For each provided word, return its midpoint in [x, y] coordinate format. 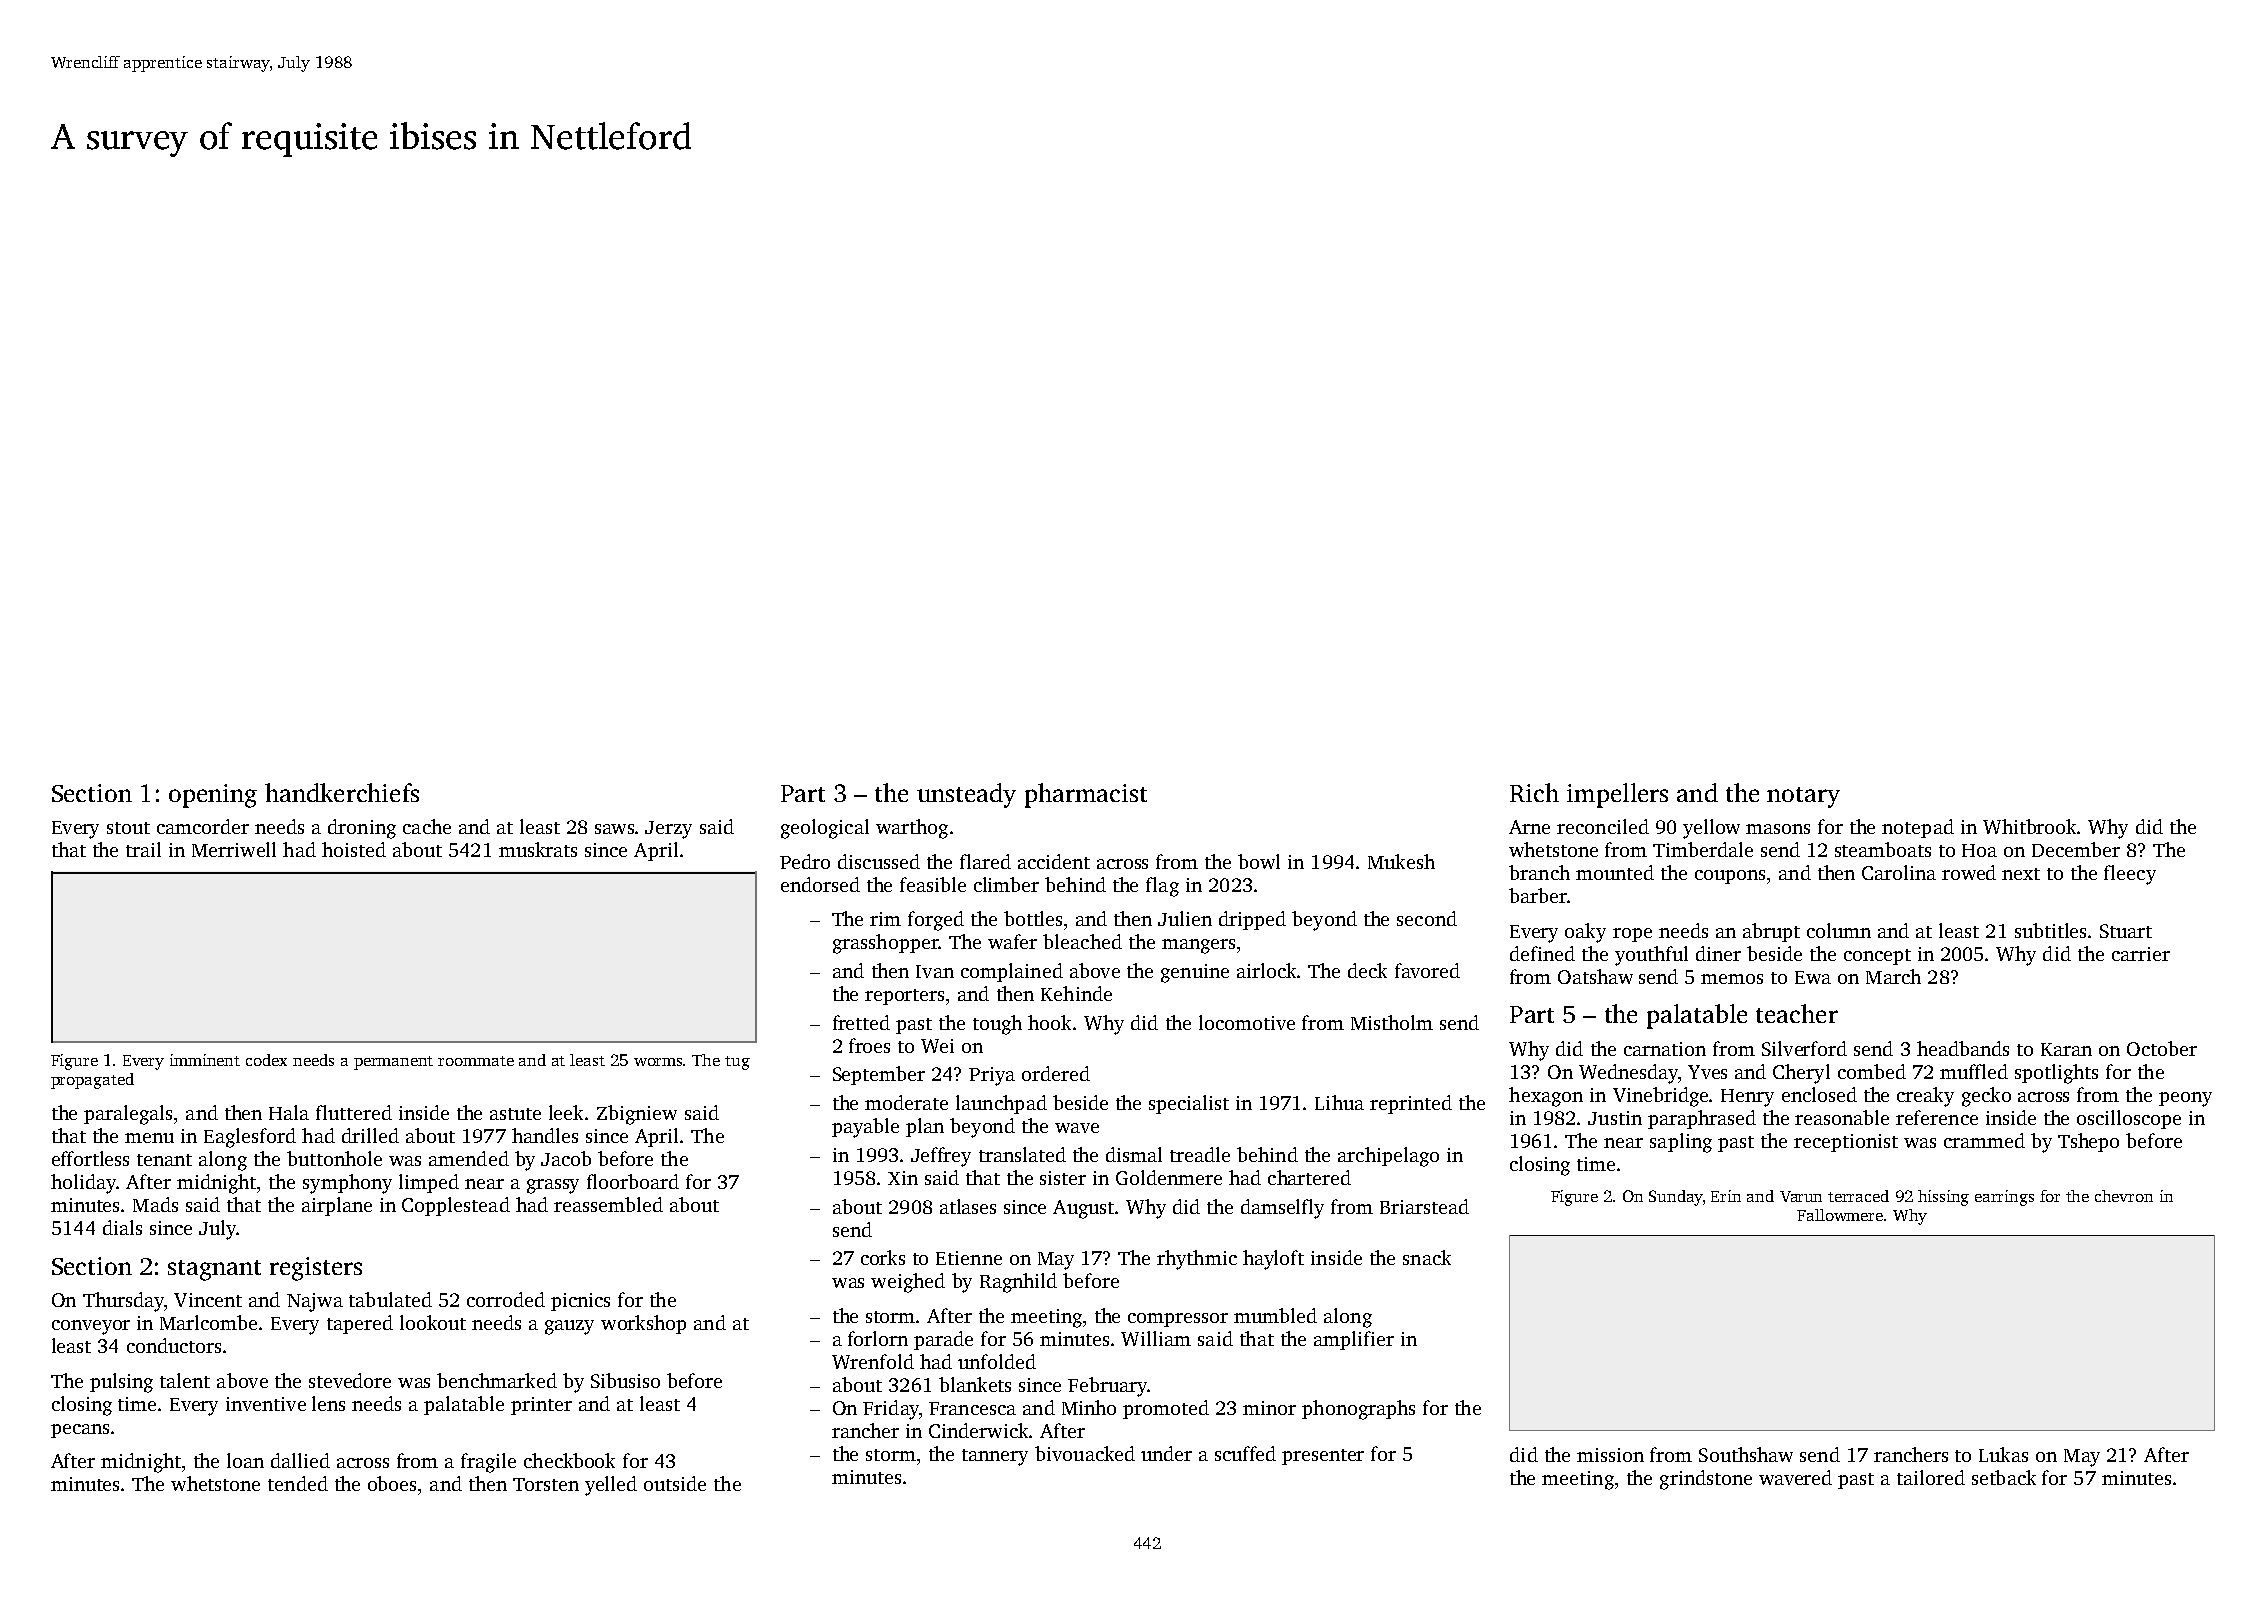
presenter [1323, 1457]
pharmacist [1086, 795]
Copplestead [456, 1206]
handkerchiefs [342, 792]
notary [1803, 797]
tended [298, 1483]
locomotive [1247, 1022]
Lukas [2003, 1454]
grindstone [1706, 1480]
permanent [393, 1063]
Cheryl [1801, 1074]
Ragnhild [1018, 1283]
